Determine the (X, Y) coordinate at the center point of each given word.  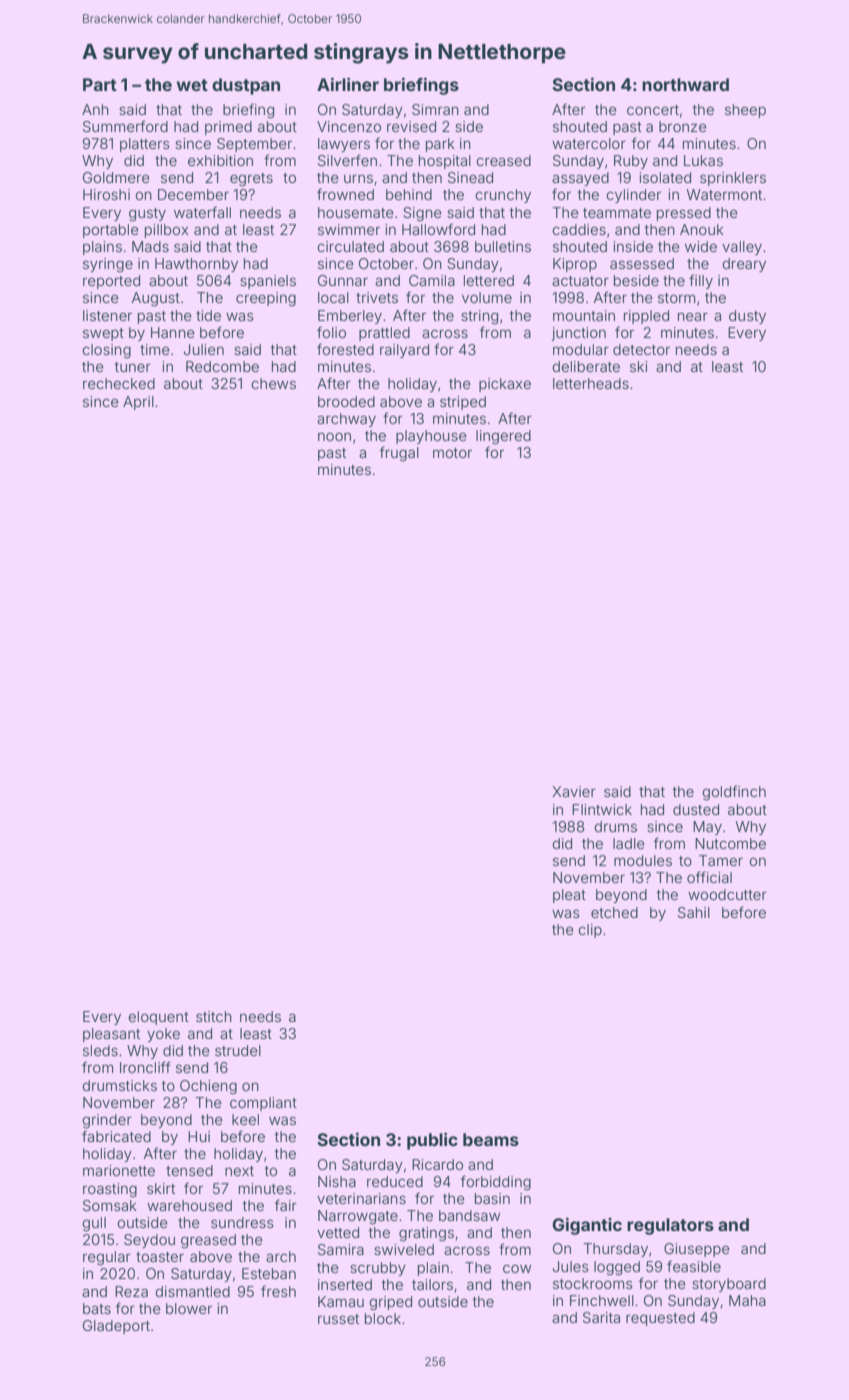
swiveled (404, 1249)
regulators (670, 1226)
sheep (745, 111)
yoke (163, 1035)
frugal (399, 453)
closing (107, 351)
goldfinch (734, 792)
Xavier (574, 791)
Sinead (470, 177)
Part (100, 84)
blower (189, 1308)
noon (334, 437)
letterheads (591, 383)
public (432, 1141)
